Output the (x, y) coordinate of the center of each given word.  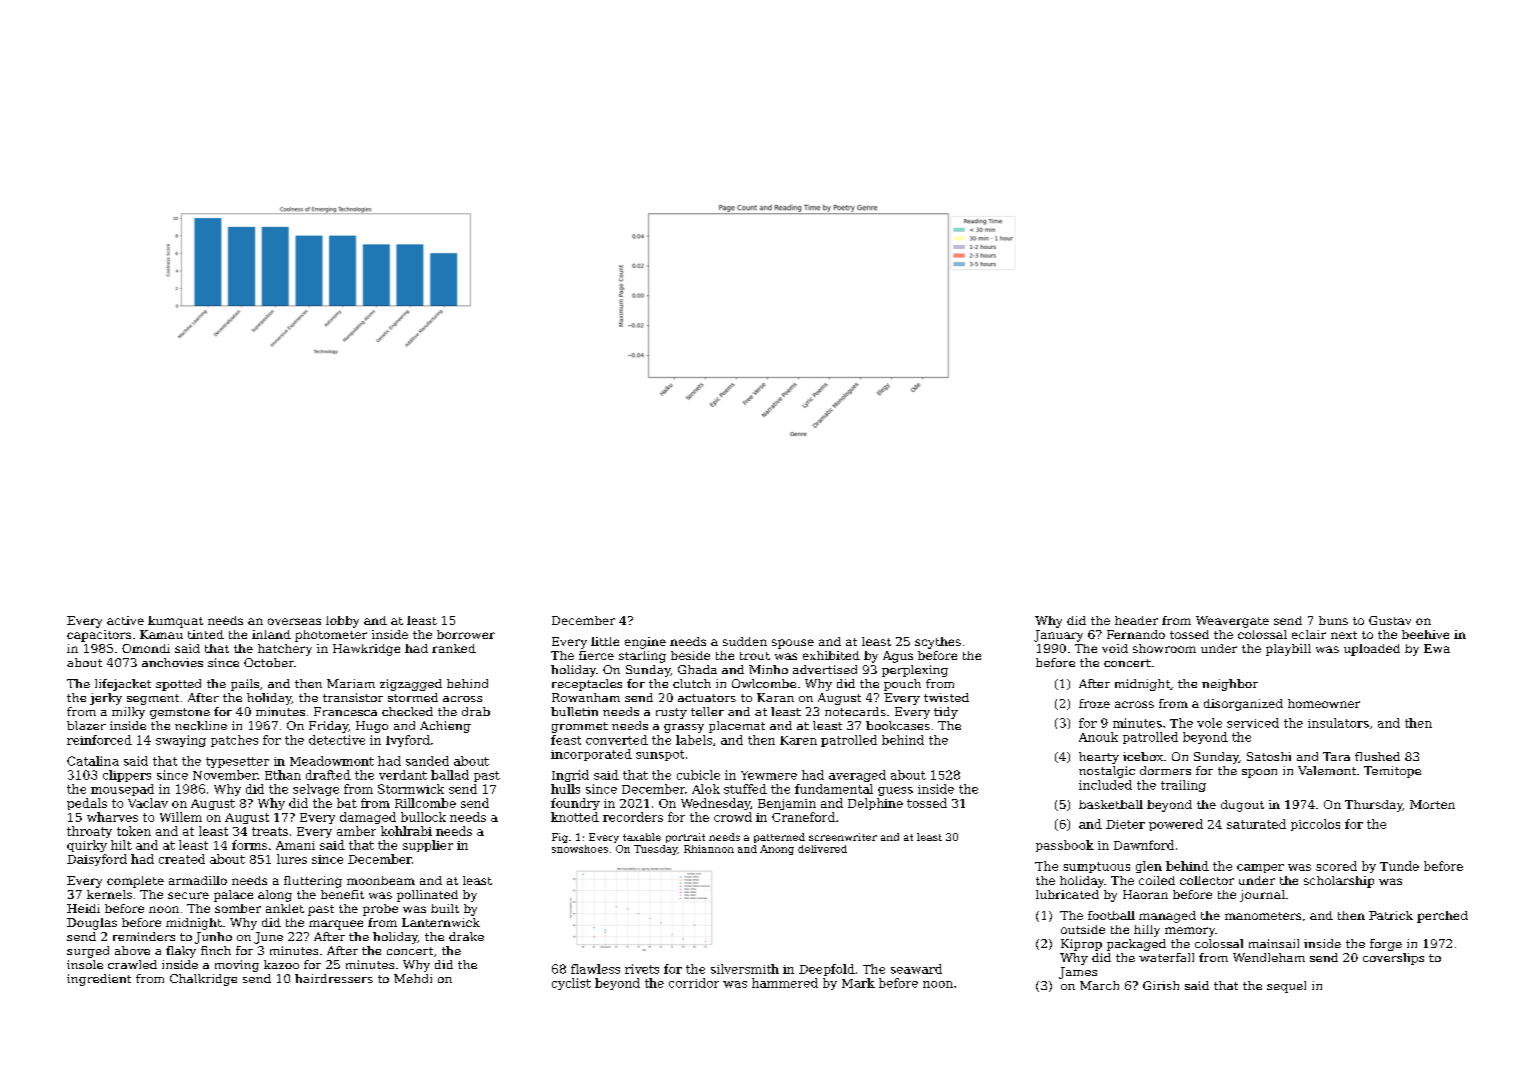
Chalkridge (203, 980)
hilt (121, 845)
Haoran (1145, 894)
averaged (857, 776)
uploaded (1372, 650)
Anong (777, 850)
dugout (1242, 806)
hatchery (285, 650)
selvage (316, 790)
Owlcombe (764, 683)
